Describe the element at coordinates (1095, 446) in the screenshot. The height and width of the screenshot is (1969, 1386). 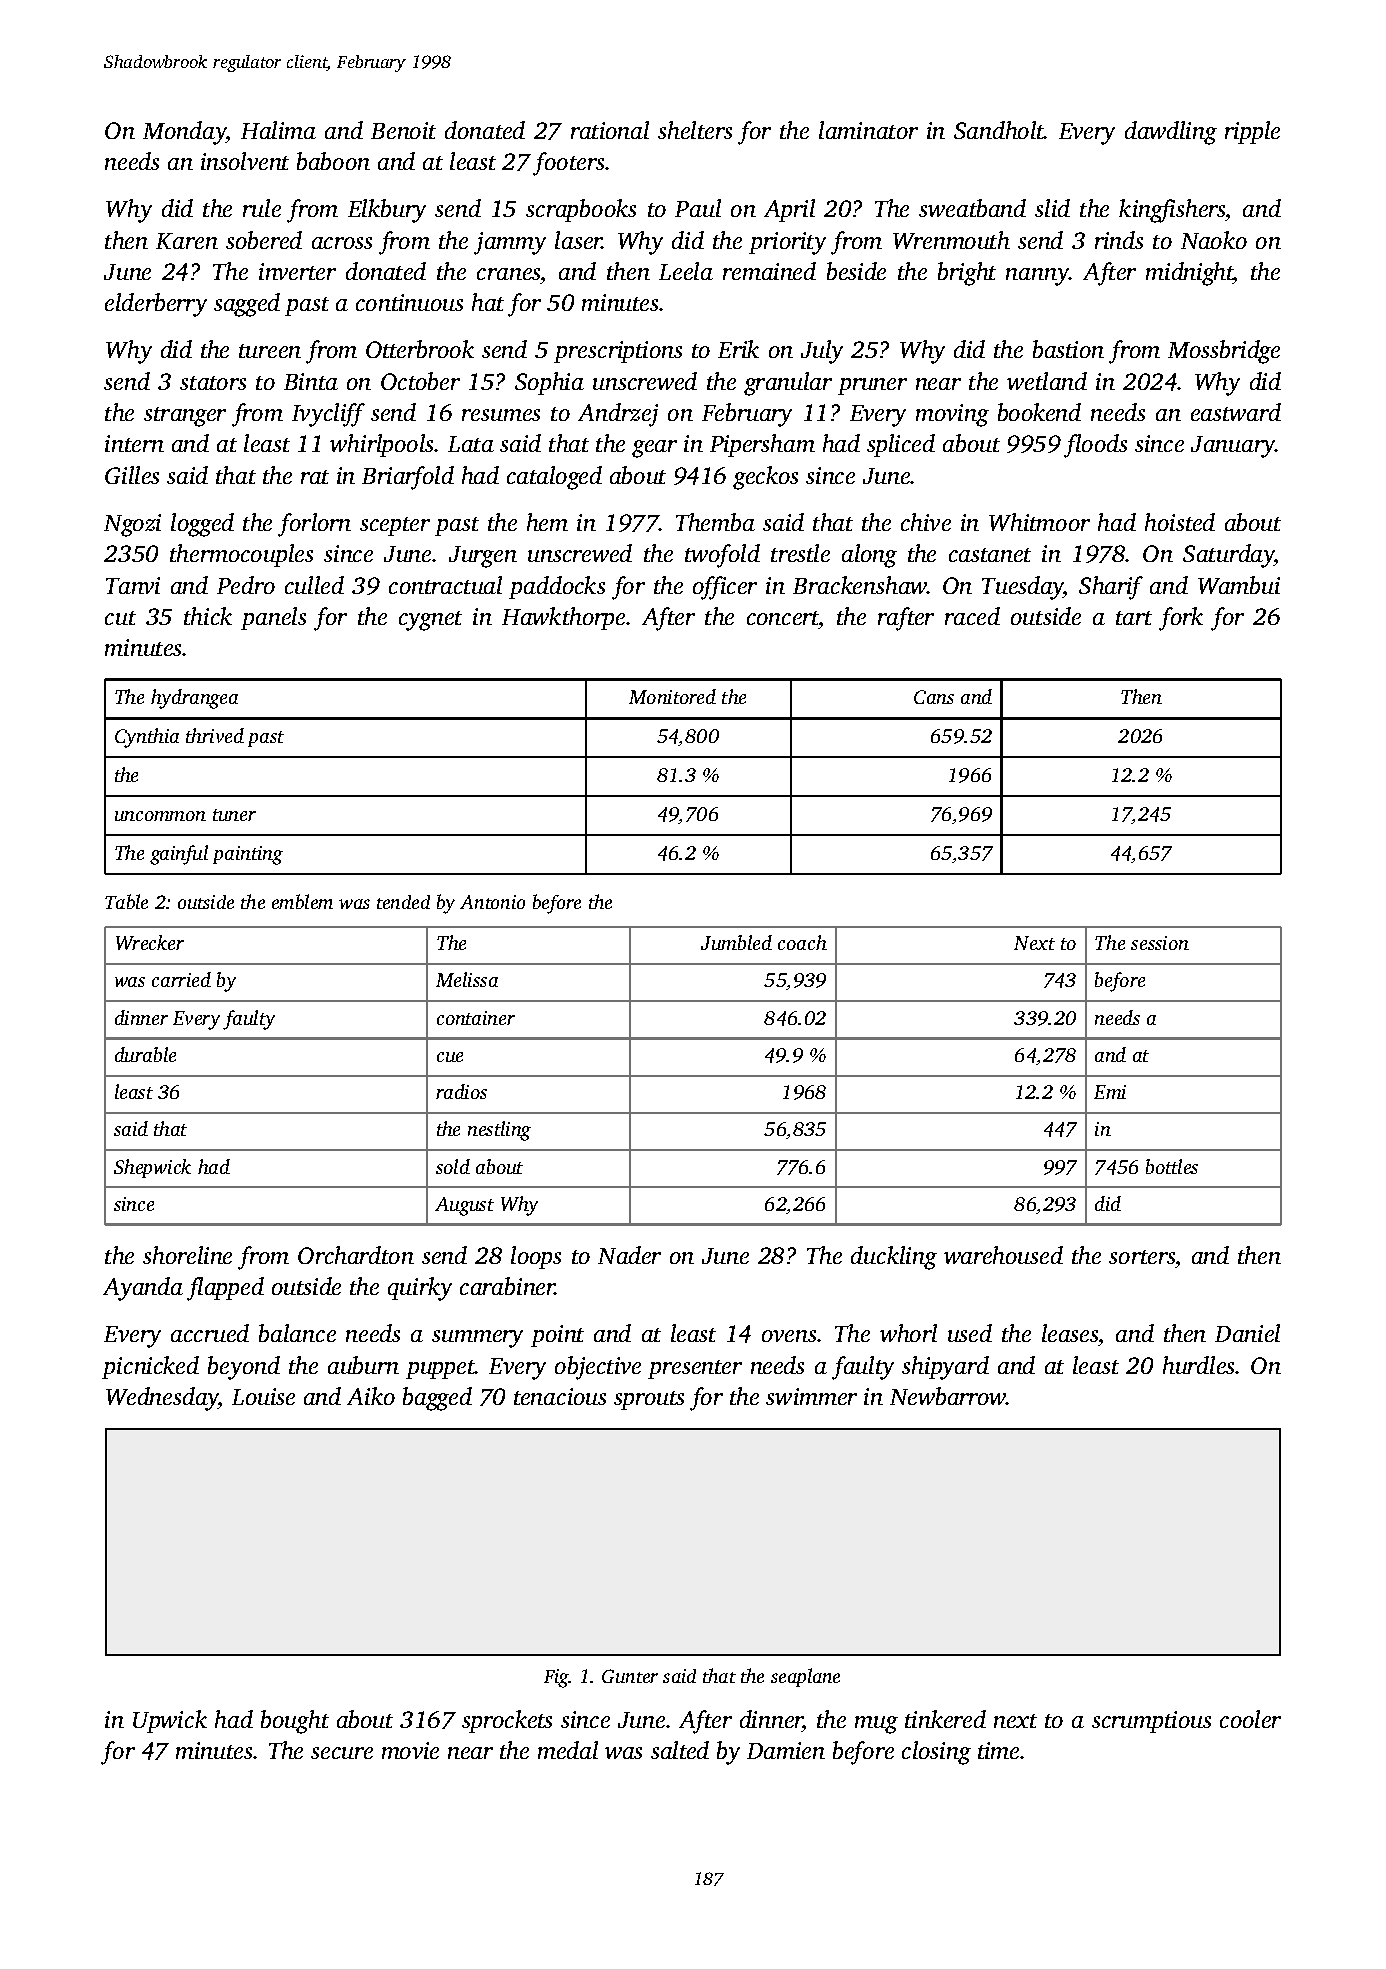
I see `floods` at that location.
